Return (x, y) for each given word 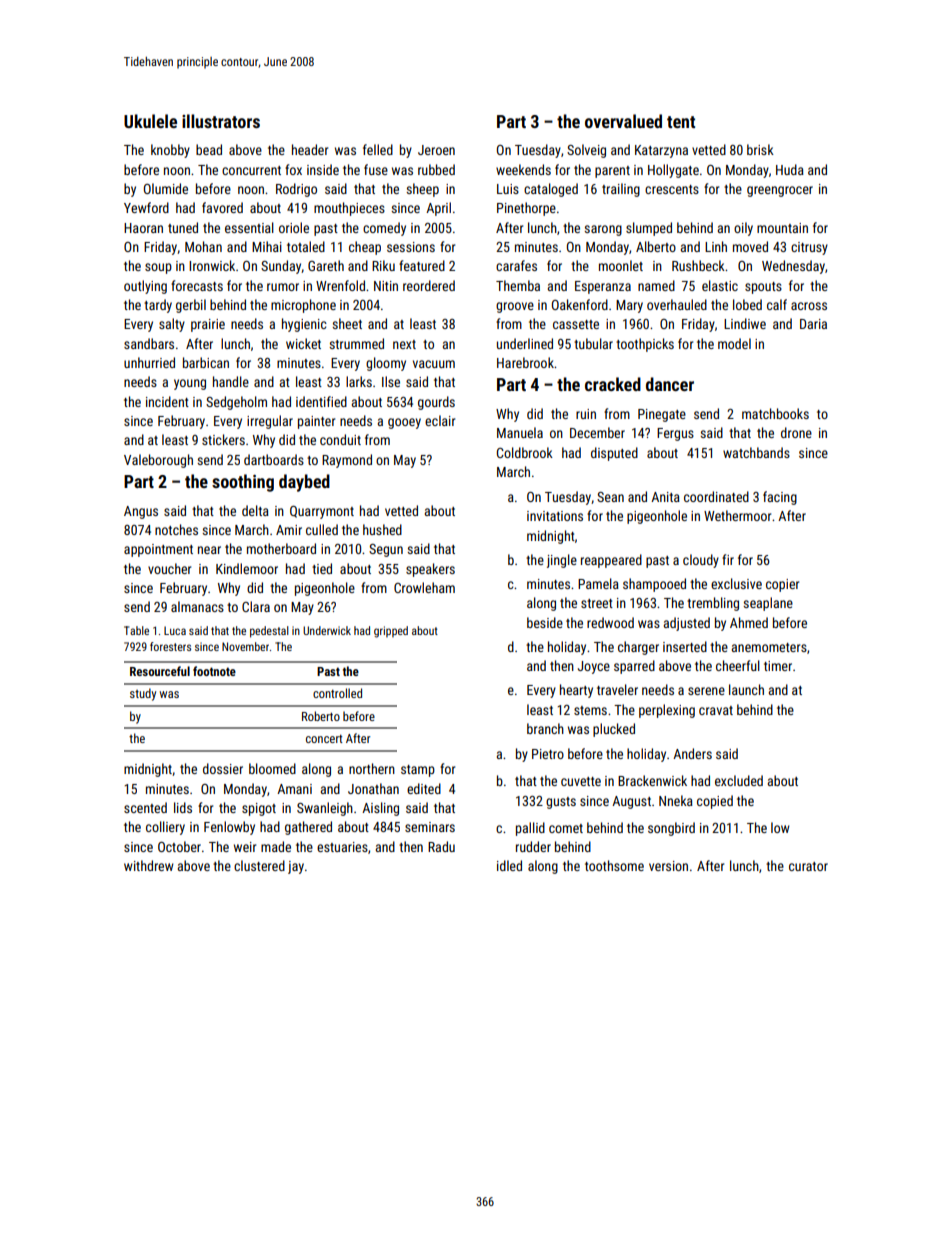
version (668, 866)
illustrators (221, 121)
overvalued (623, 121)
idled (509, 865)
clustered (259, 865)
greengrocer (780, 191)
